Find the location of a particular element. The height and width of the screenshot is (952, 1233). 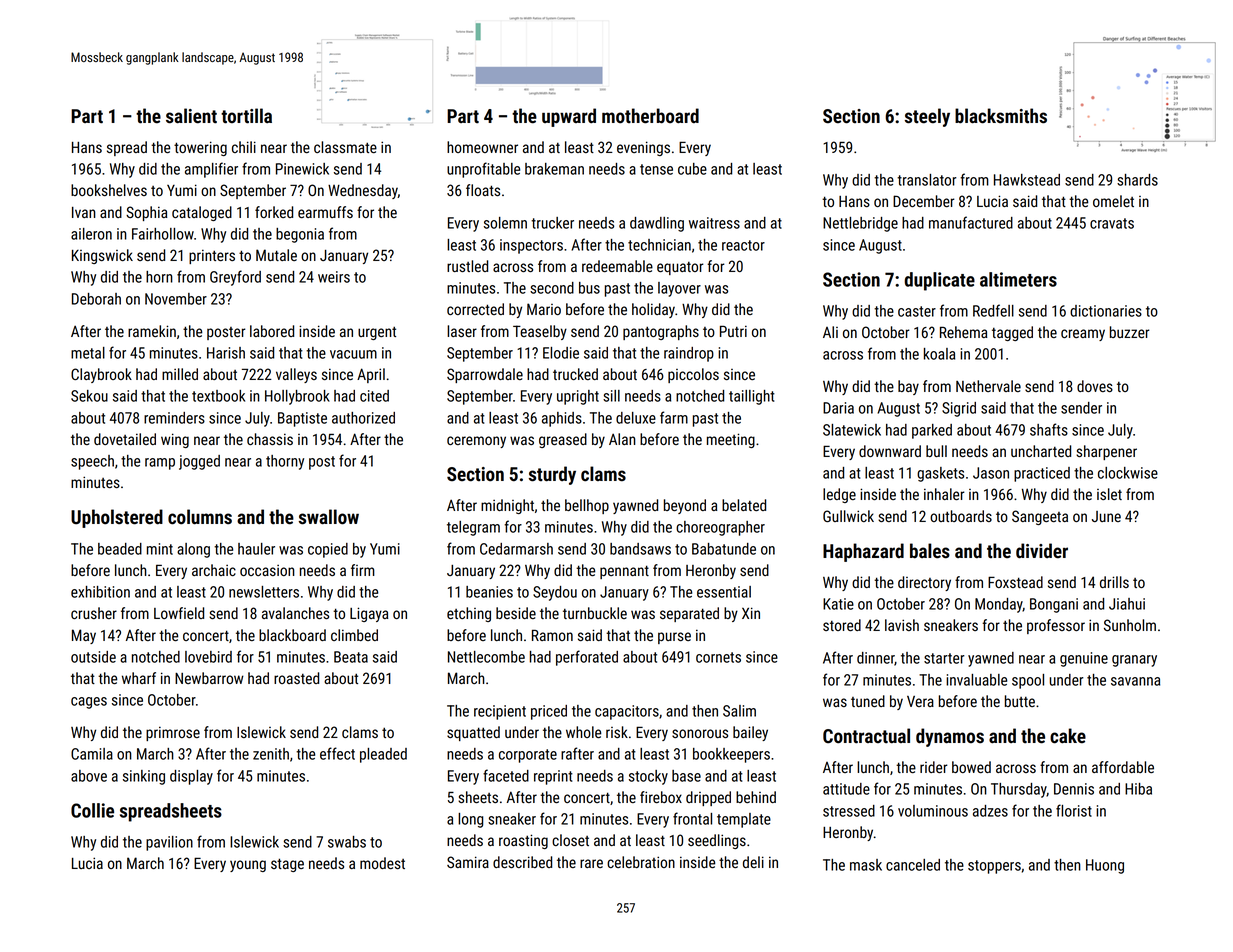

Newbarrow is located at coordinates (209, 678).
